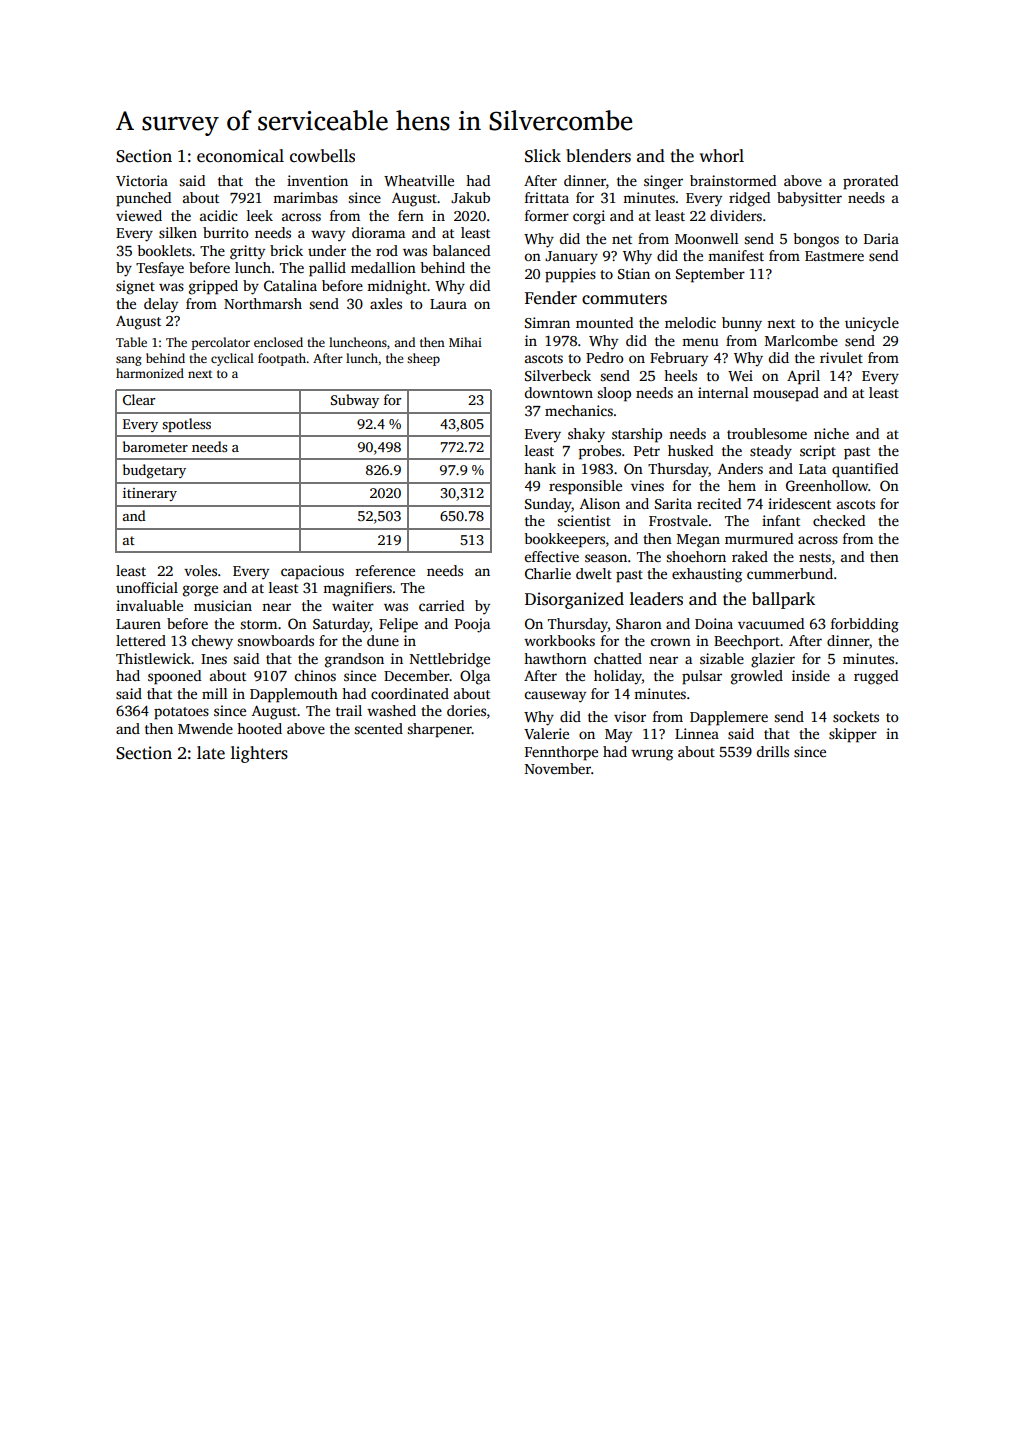  What do you see at coordinates (663, 182) in the image?
I see `singer` at bounding box center [663, 182].
